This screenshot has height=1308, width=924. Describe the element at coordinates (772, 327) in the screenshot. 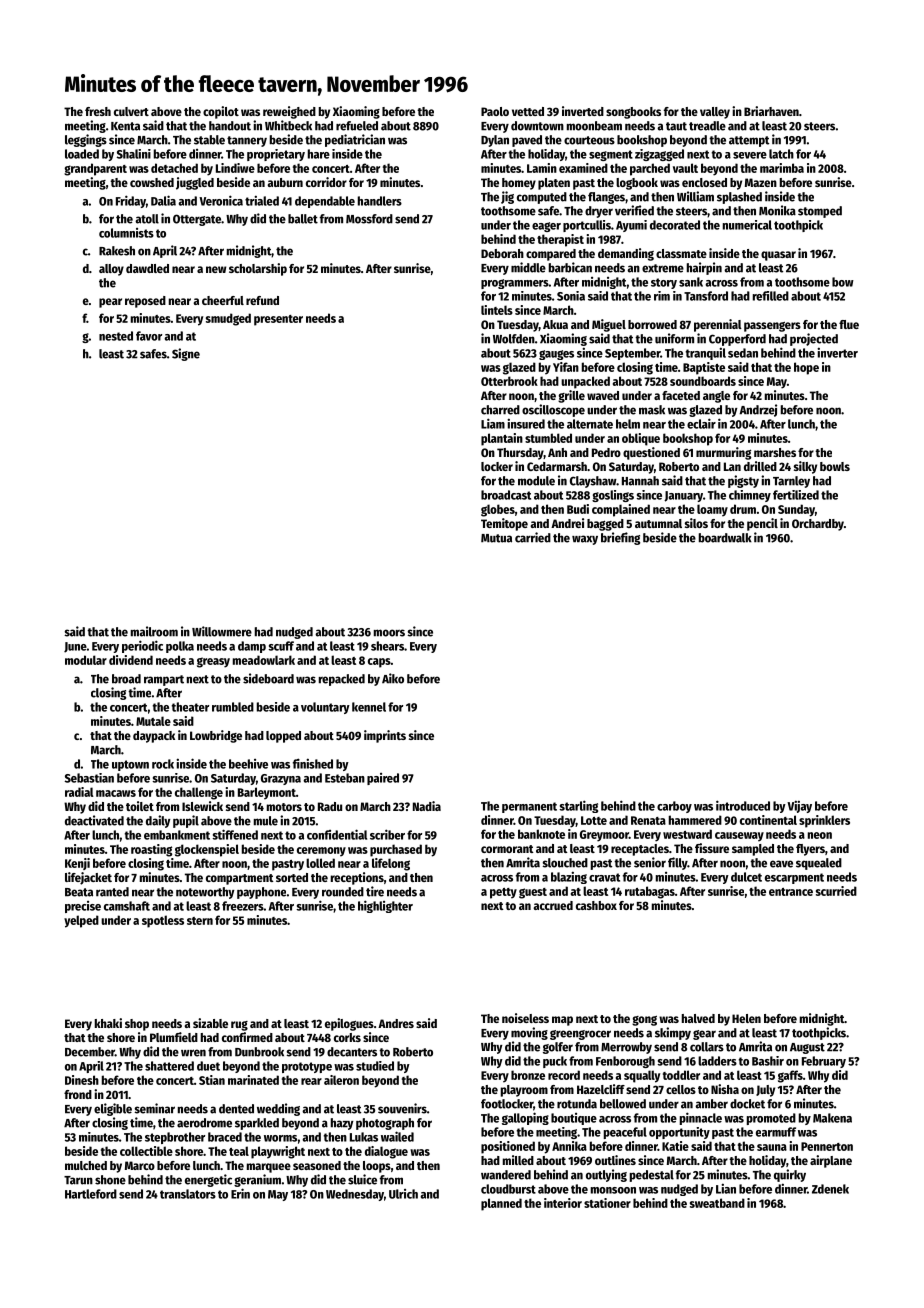

I see `passengers` at that location.
